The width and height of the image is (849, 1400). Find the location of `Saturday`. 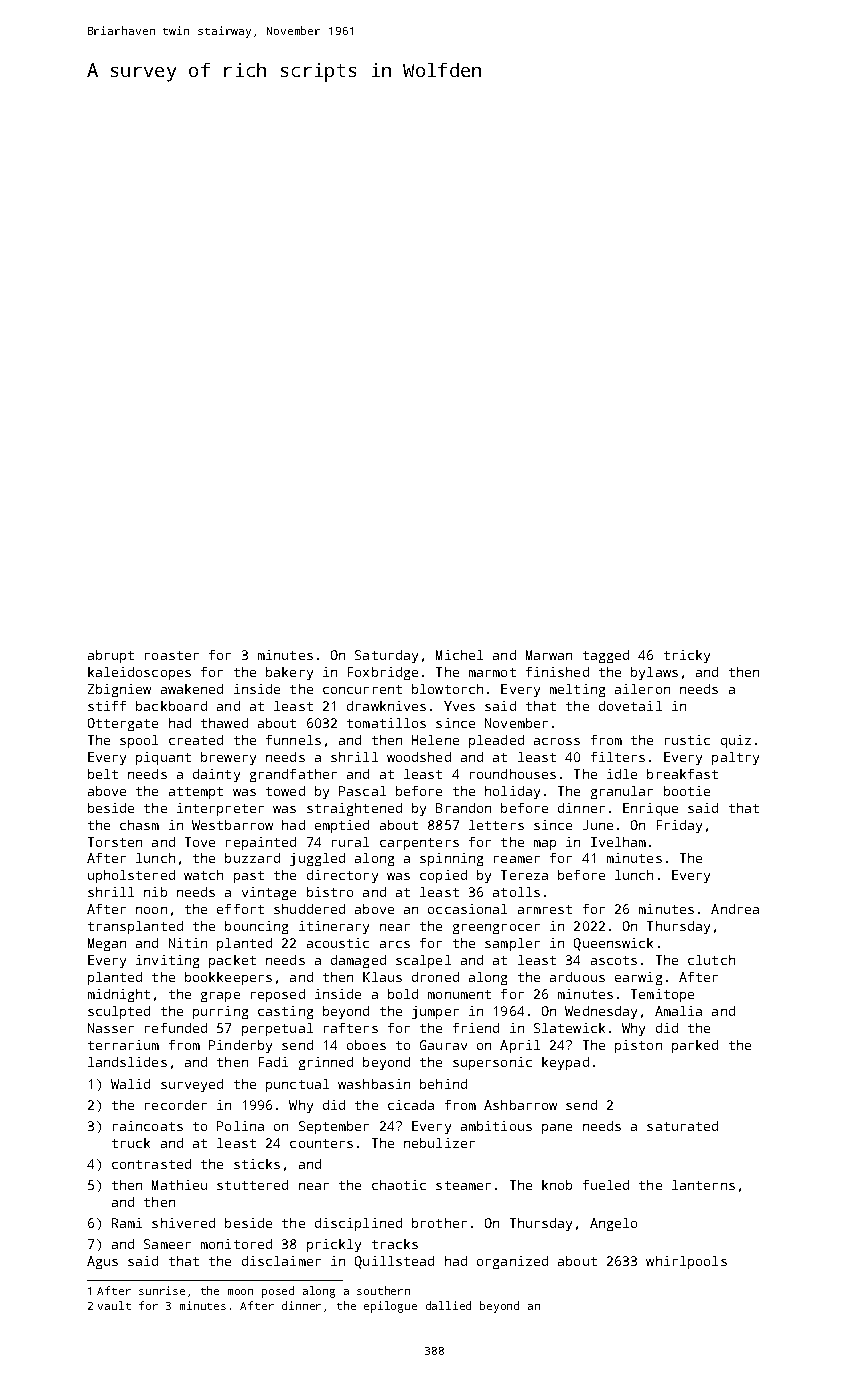

Saturday is located at coordinates (386, 656).
